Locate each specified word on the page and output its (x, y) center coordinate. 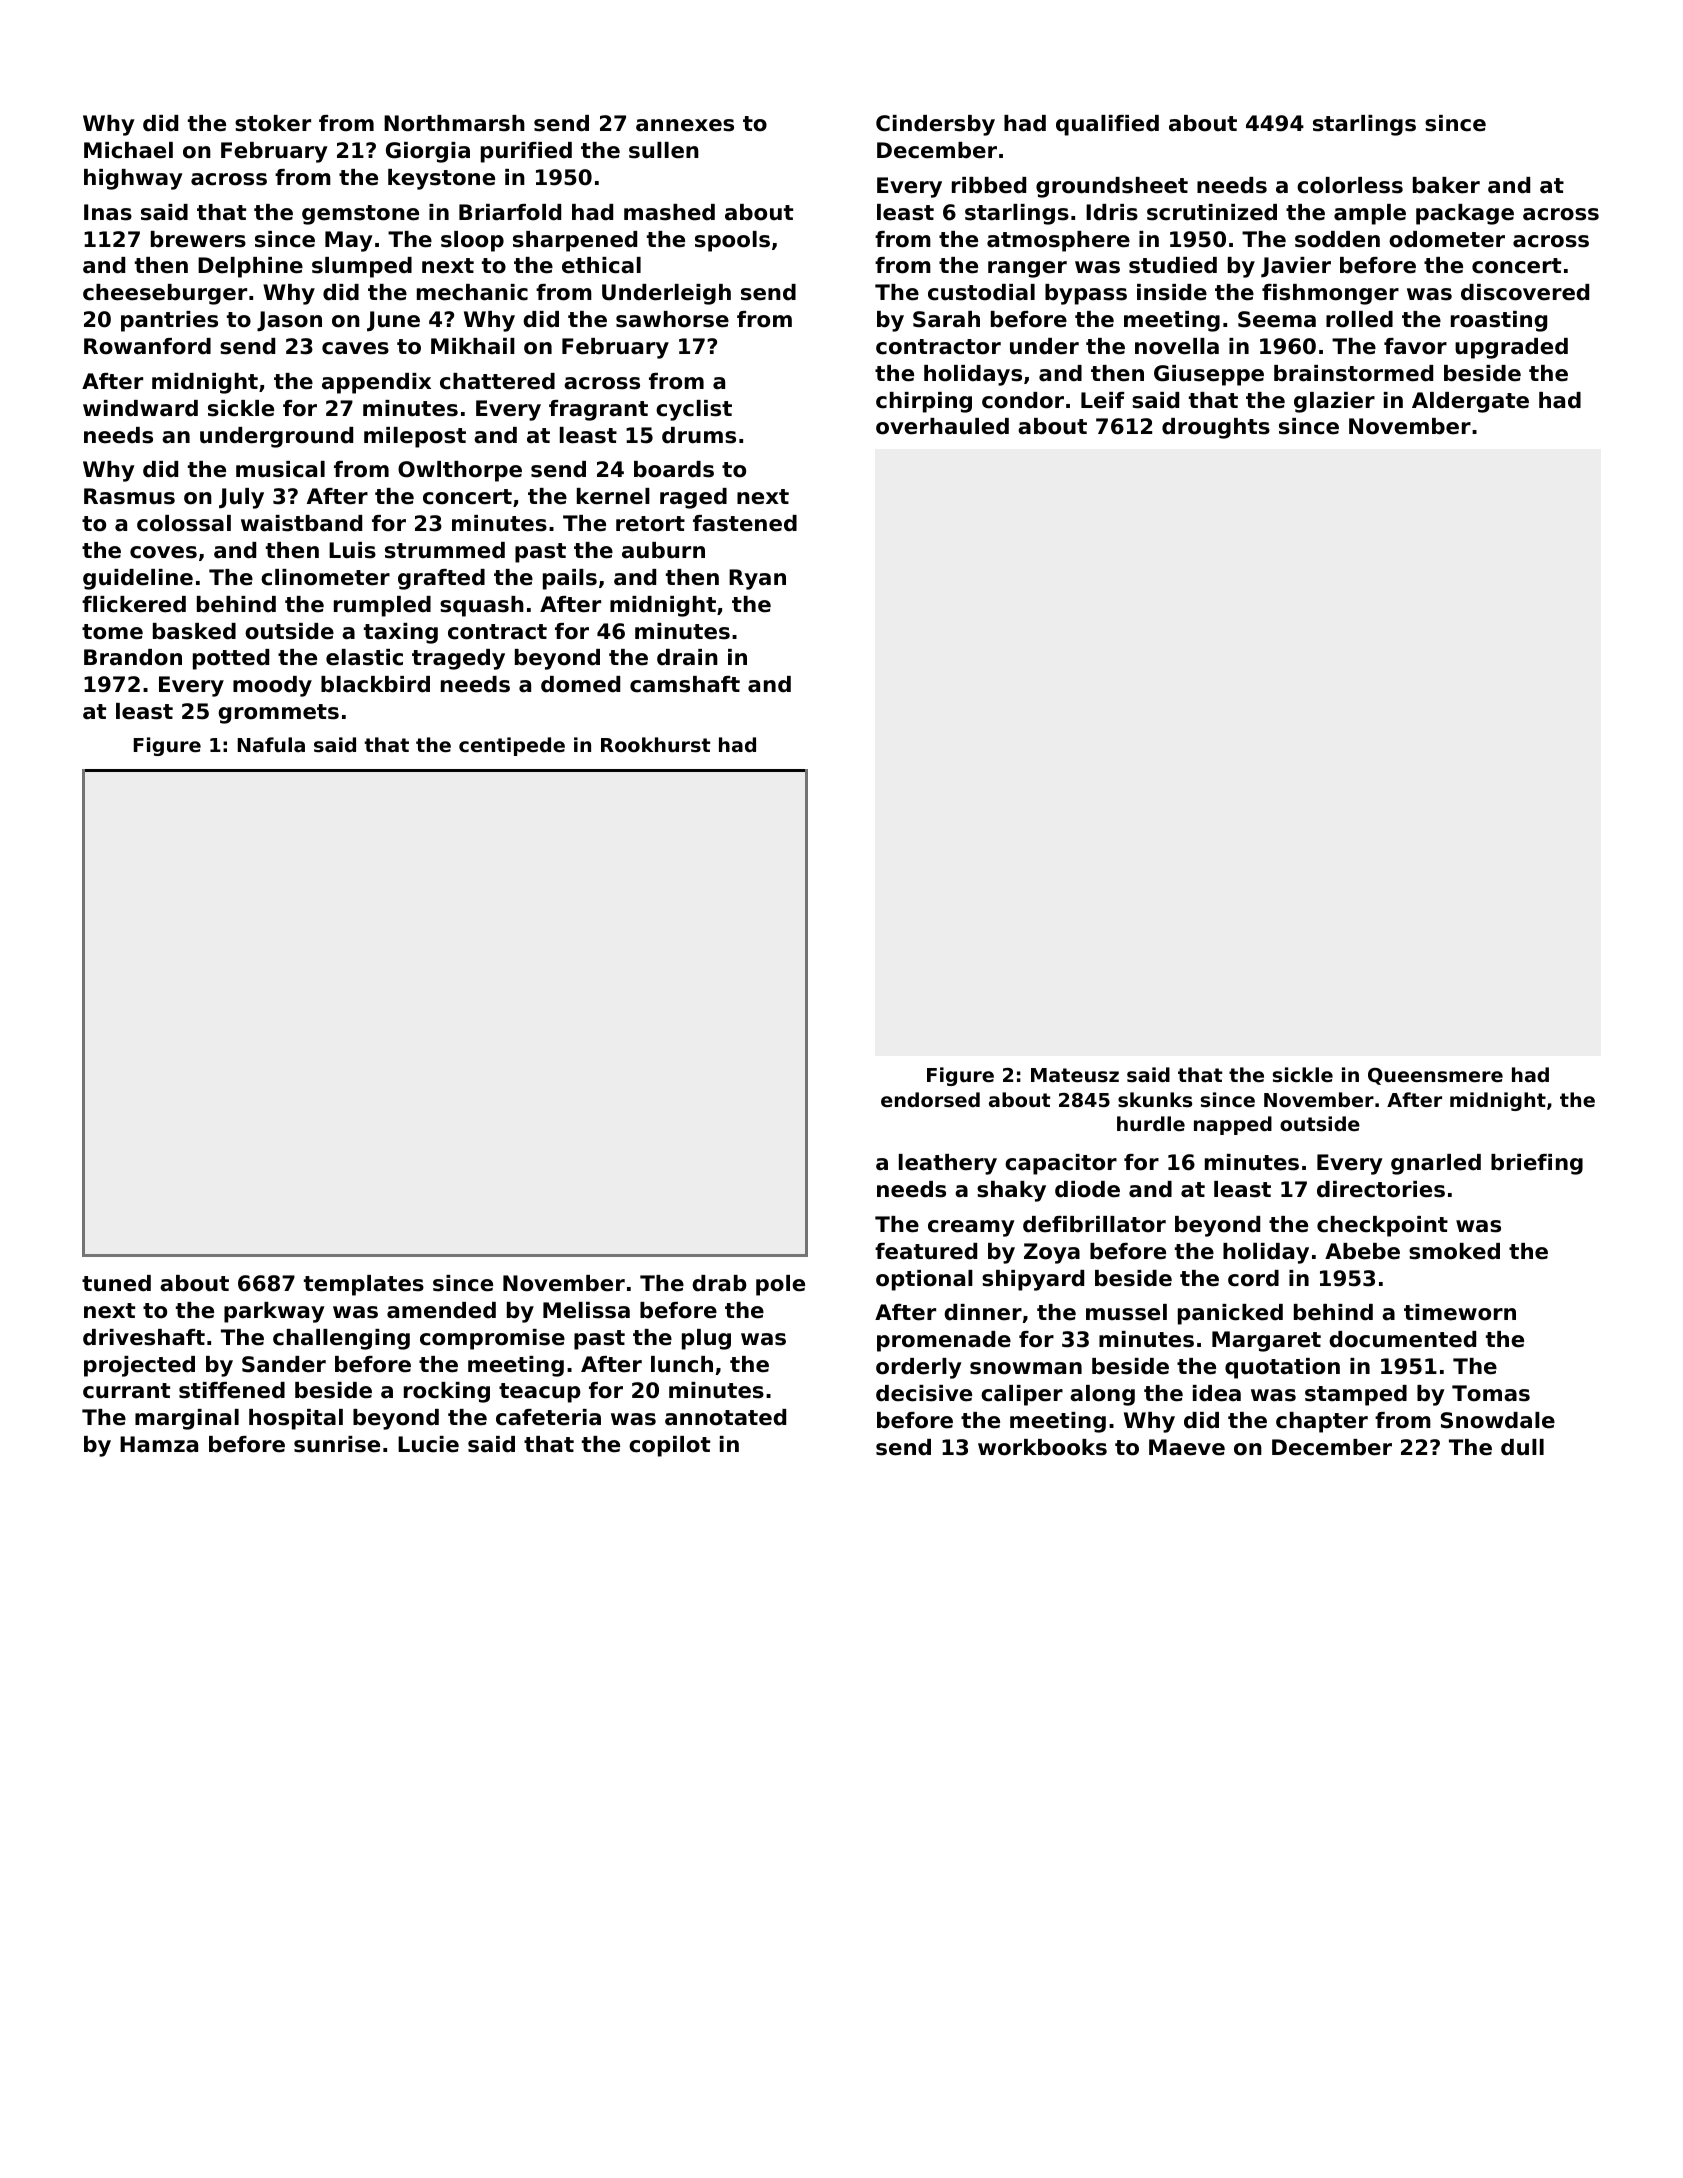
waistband (301, 523)
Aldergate (1470, 402)
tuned (116, 1283)
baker (1446, 185)
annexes (685, 125)
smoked (1454, 1251)
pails (570, 579)
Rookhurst (655, 744)
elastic (364, 657)
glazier (1334, 402)
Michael (128, 150)
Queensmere (1435, 1076)
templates (364, 1285)
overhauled (942, 426)
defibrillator (1094, 1224)
